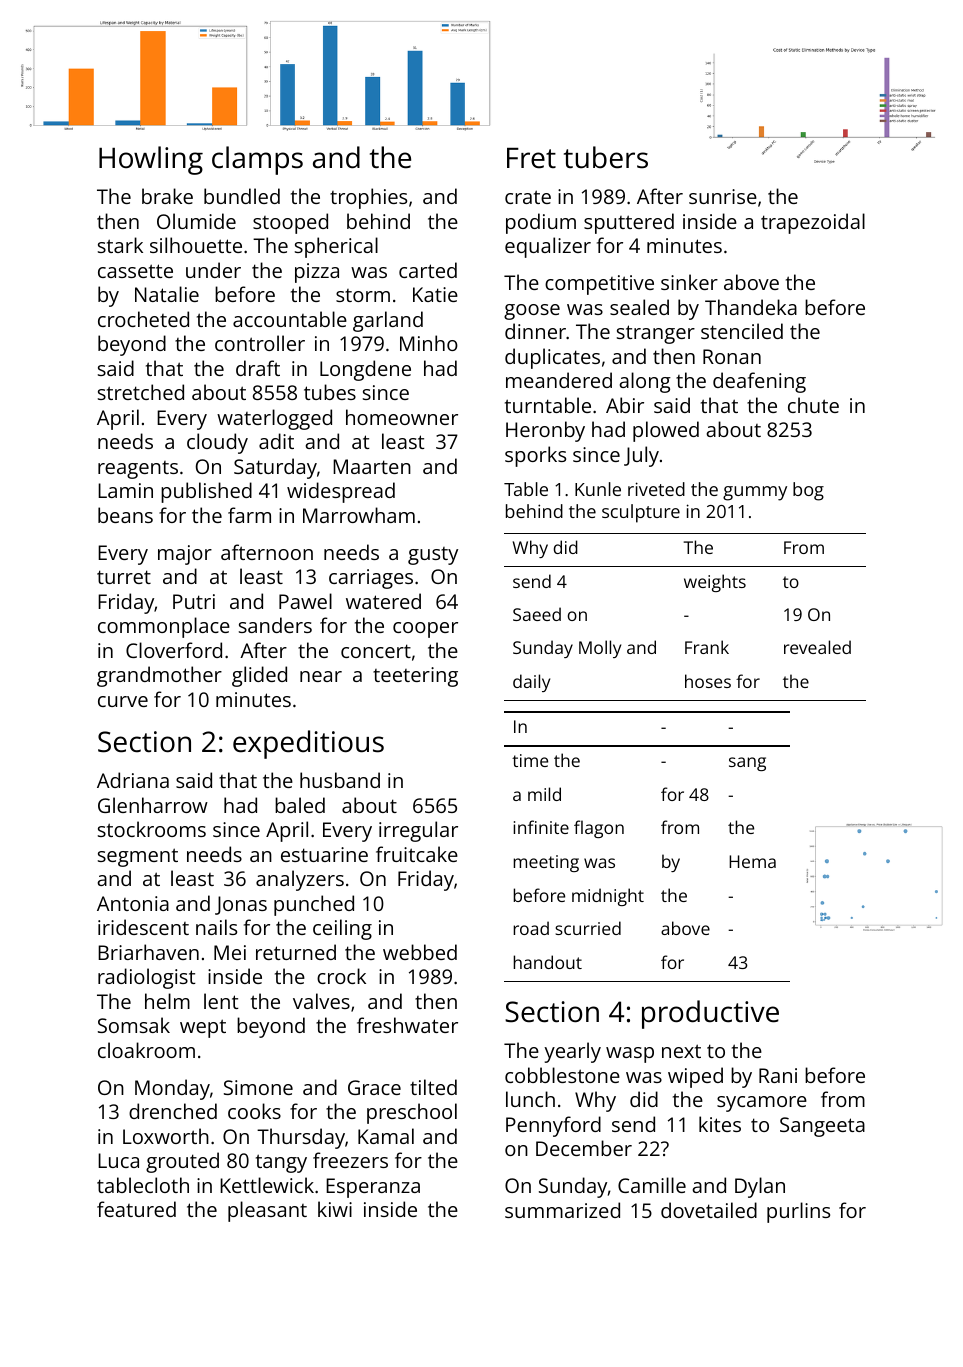 The width and height of the page is (963, 1367). I want to click on grandmother, so click(159, 676).
